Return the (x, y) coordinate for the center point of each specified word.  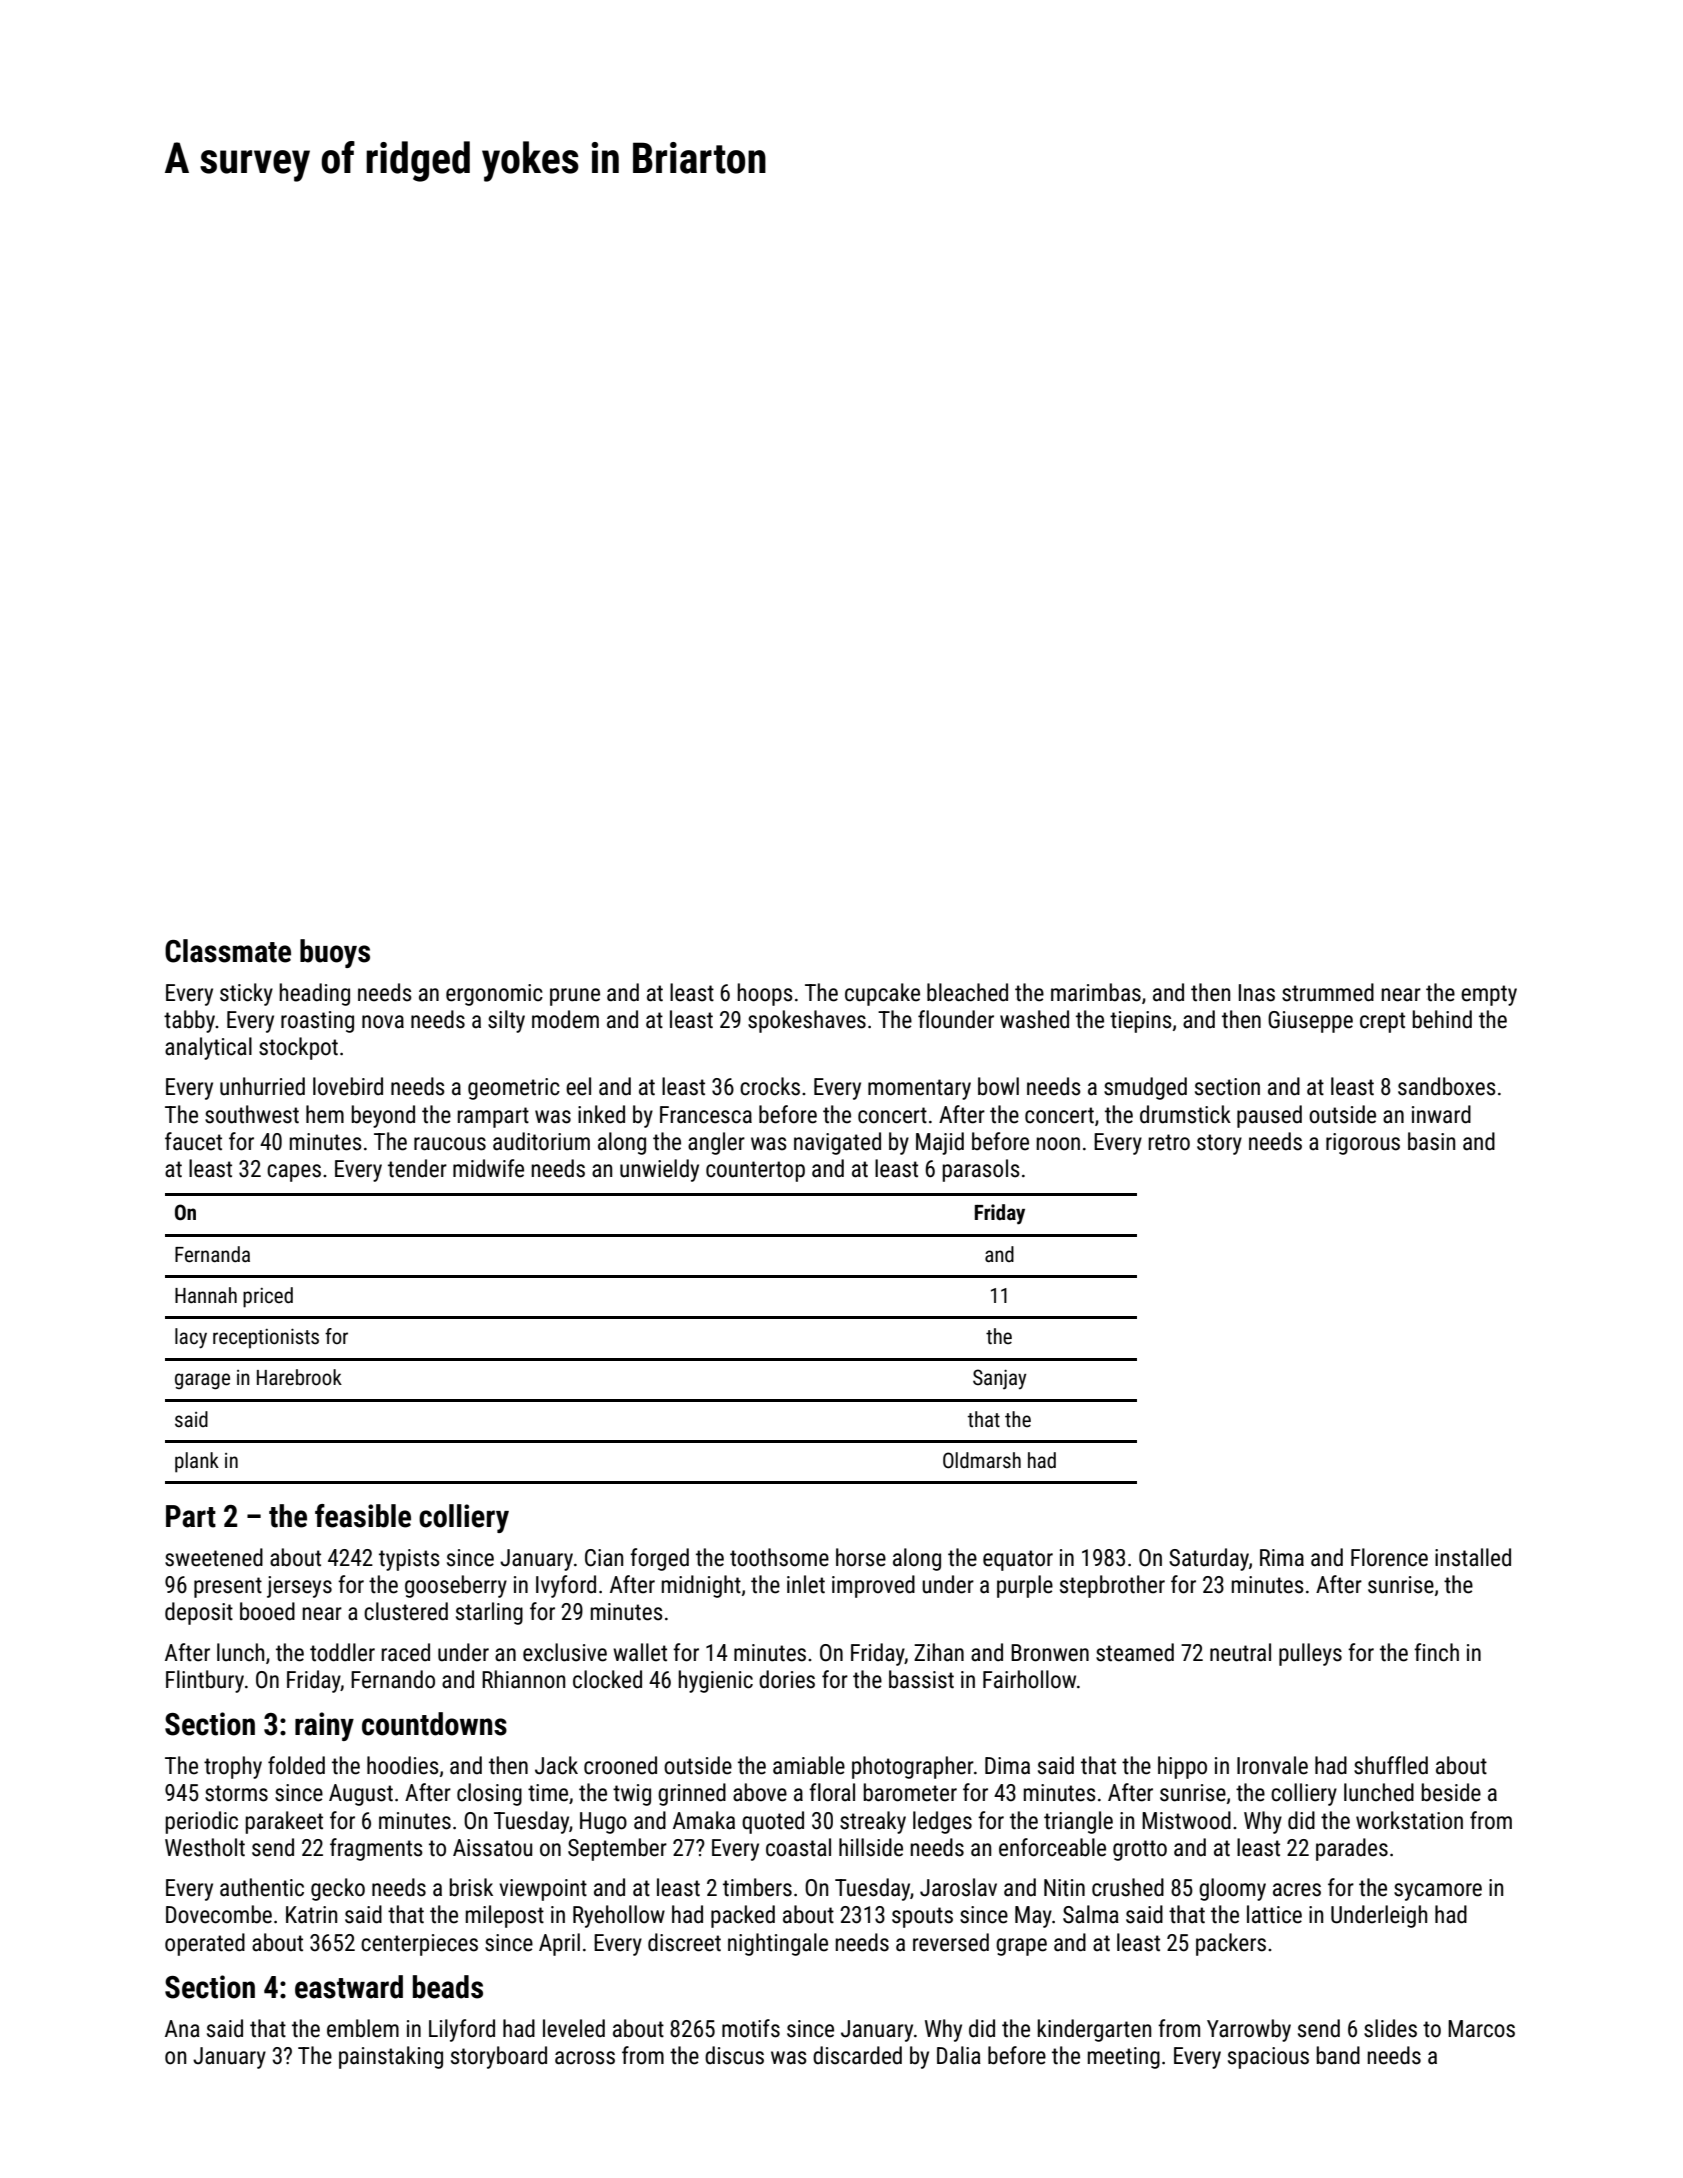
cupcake (882, 994)
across (585, 2058)
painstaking (391, 2057)
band (1338, 2055)
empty (1489, 995)
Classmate (228, 951)
